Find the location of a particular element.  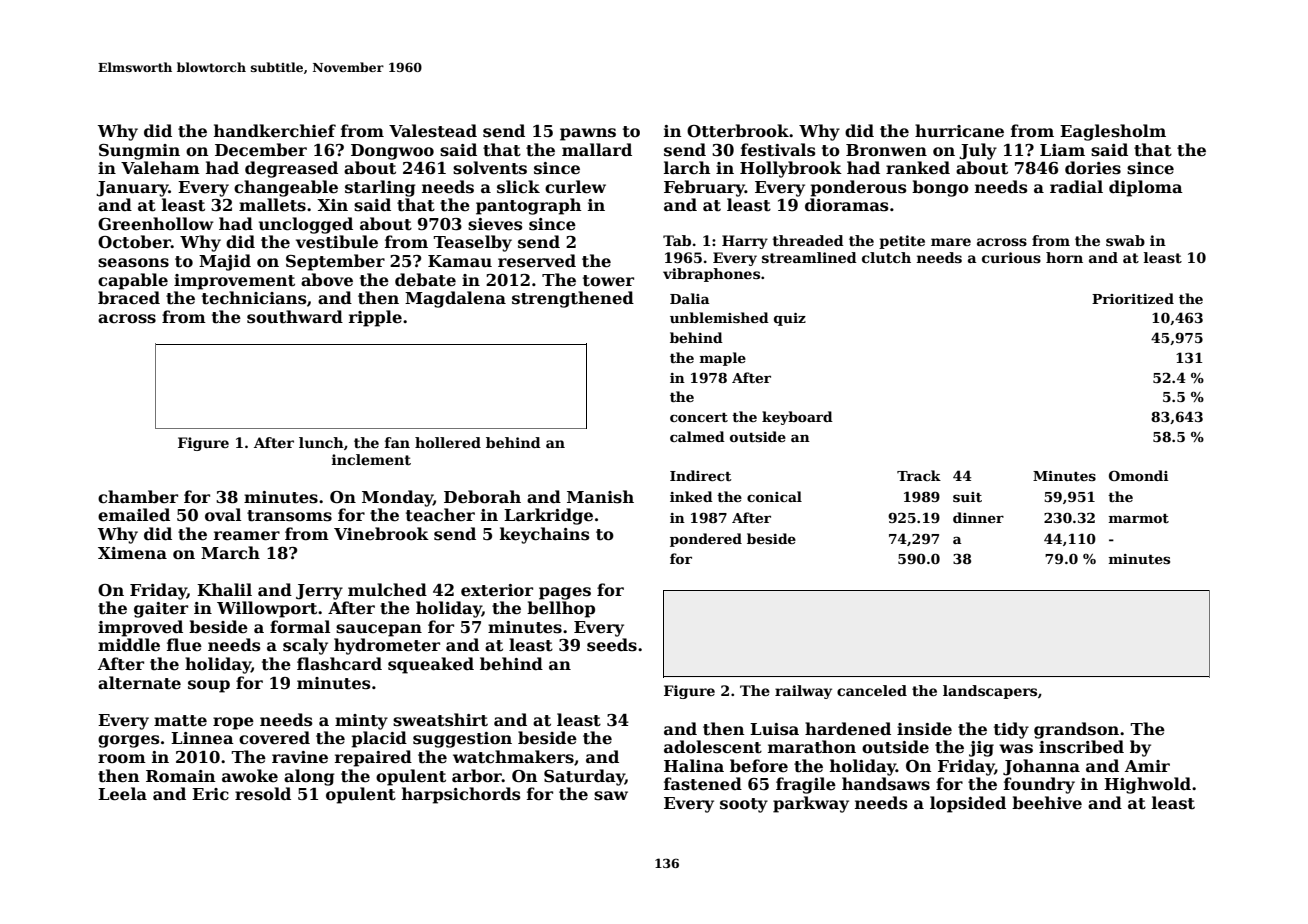

Prioritized is located at coordinates (1133, 298).
